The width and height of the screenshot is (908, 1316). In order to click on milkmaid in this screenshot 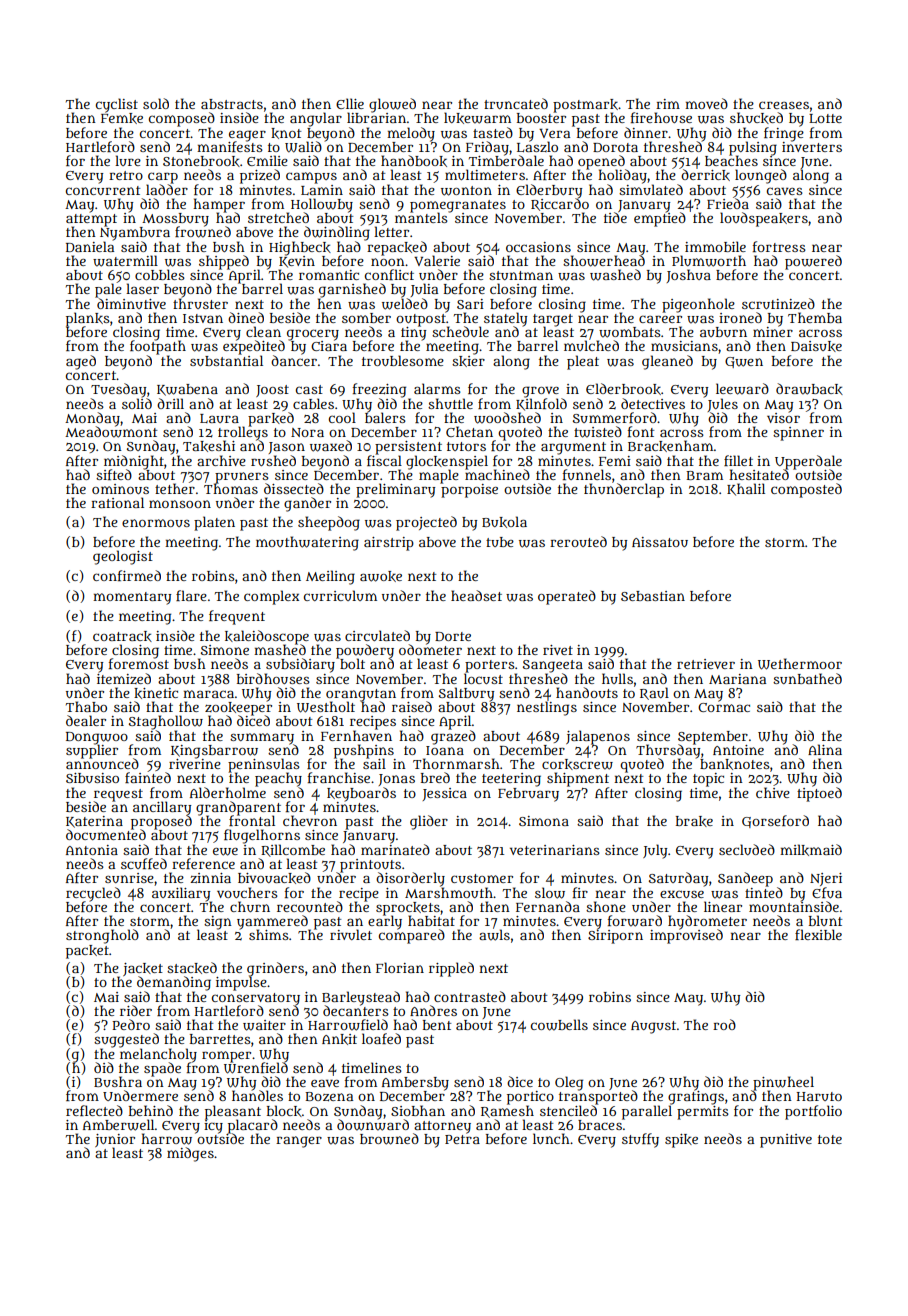, I will do `click(811, 850)`.
